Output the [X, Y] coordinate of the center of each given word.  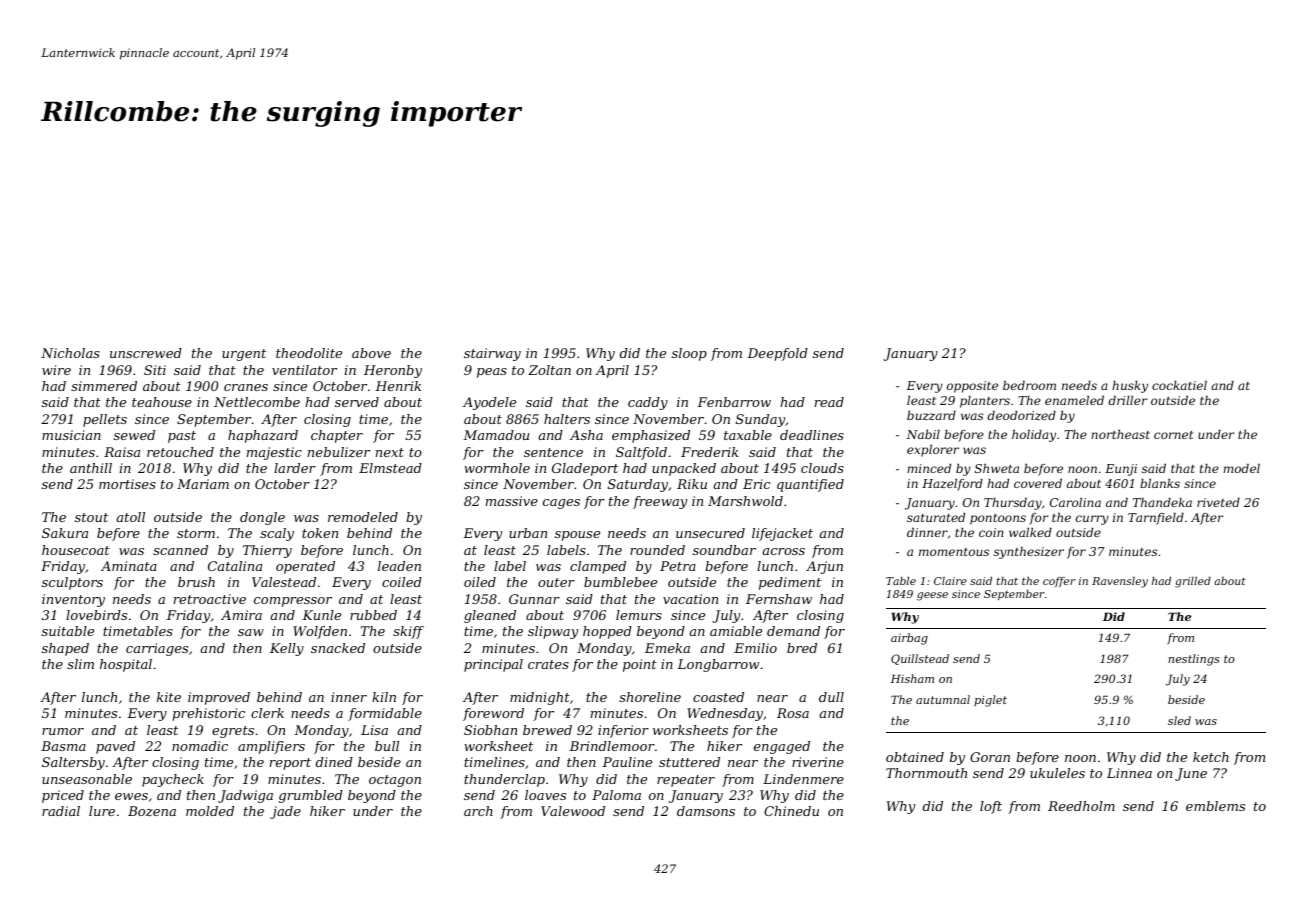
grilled [1193, 582]
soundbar [724, 550]
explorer [933, 451]
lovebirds [96, 615]
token [320, 533]
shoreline [650, 697]
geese [932, 596]
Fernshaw [779, 599]
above [371, 353]
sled [1179, 720]
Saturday [638, 485]
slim [80, 664]
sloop [689, 354]
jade [285, 812]
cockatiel [1179, 385]
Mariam [203, 484]
